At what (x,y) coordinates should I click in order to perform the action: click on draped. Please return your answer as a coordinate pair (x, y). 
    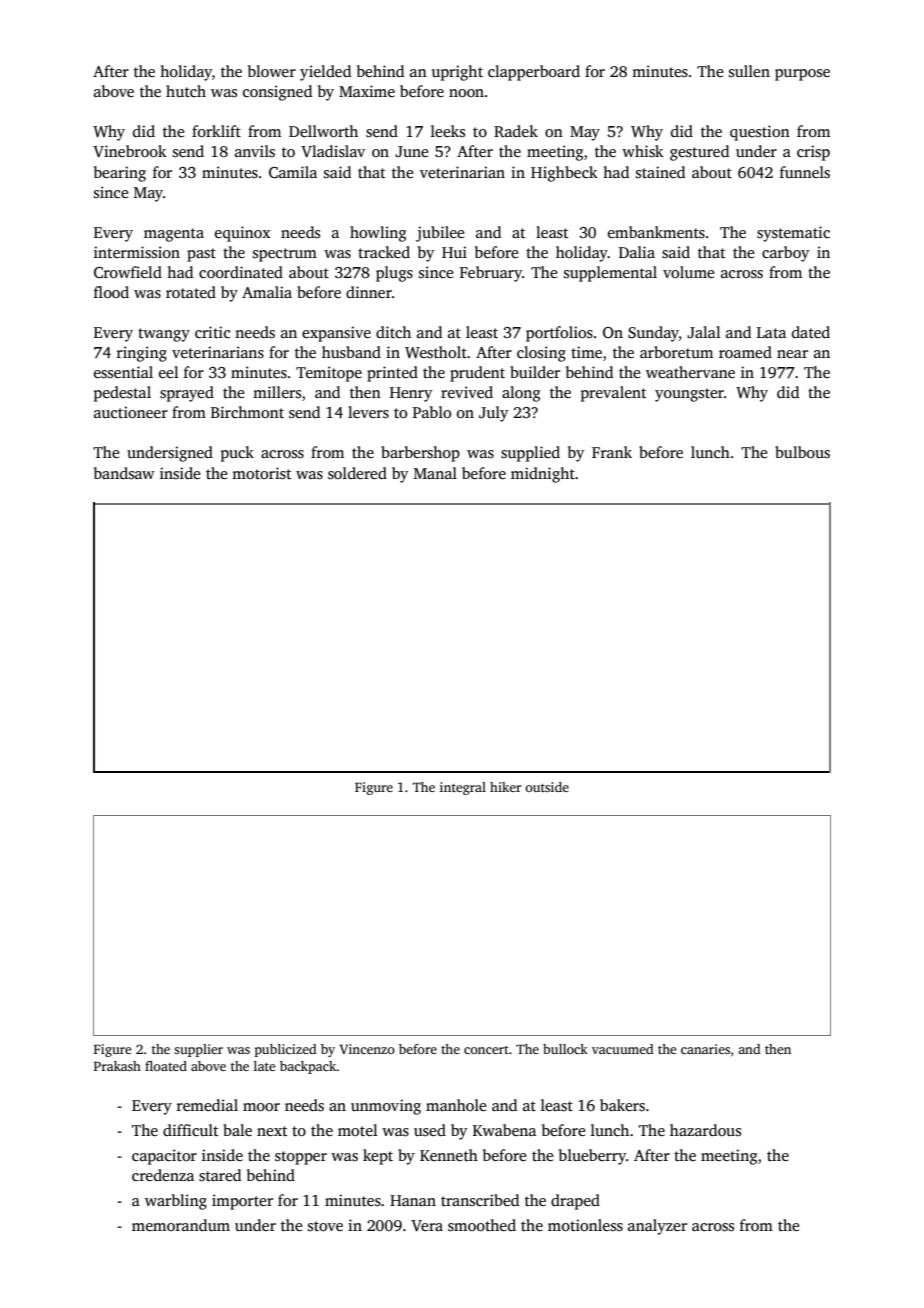
    Looking at the image, I should click on (575, 1202).
